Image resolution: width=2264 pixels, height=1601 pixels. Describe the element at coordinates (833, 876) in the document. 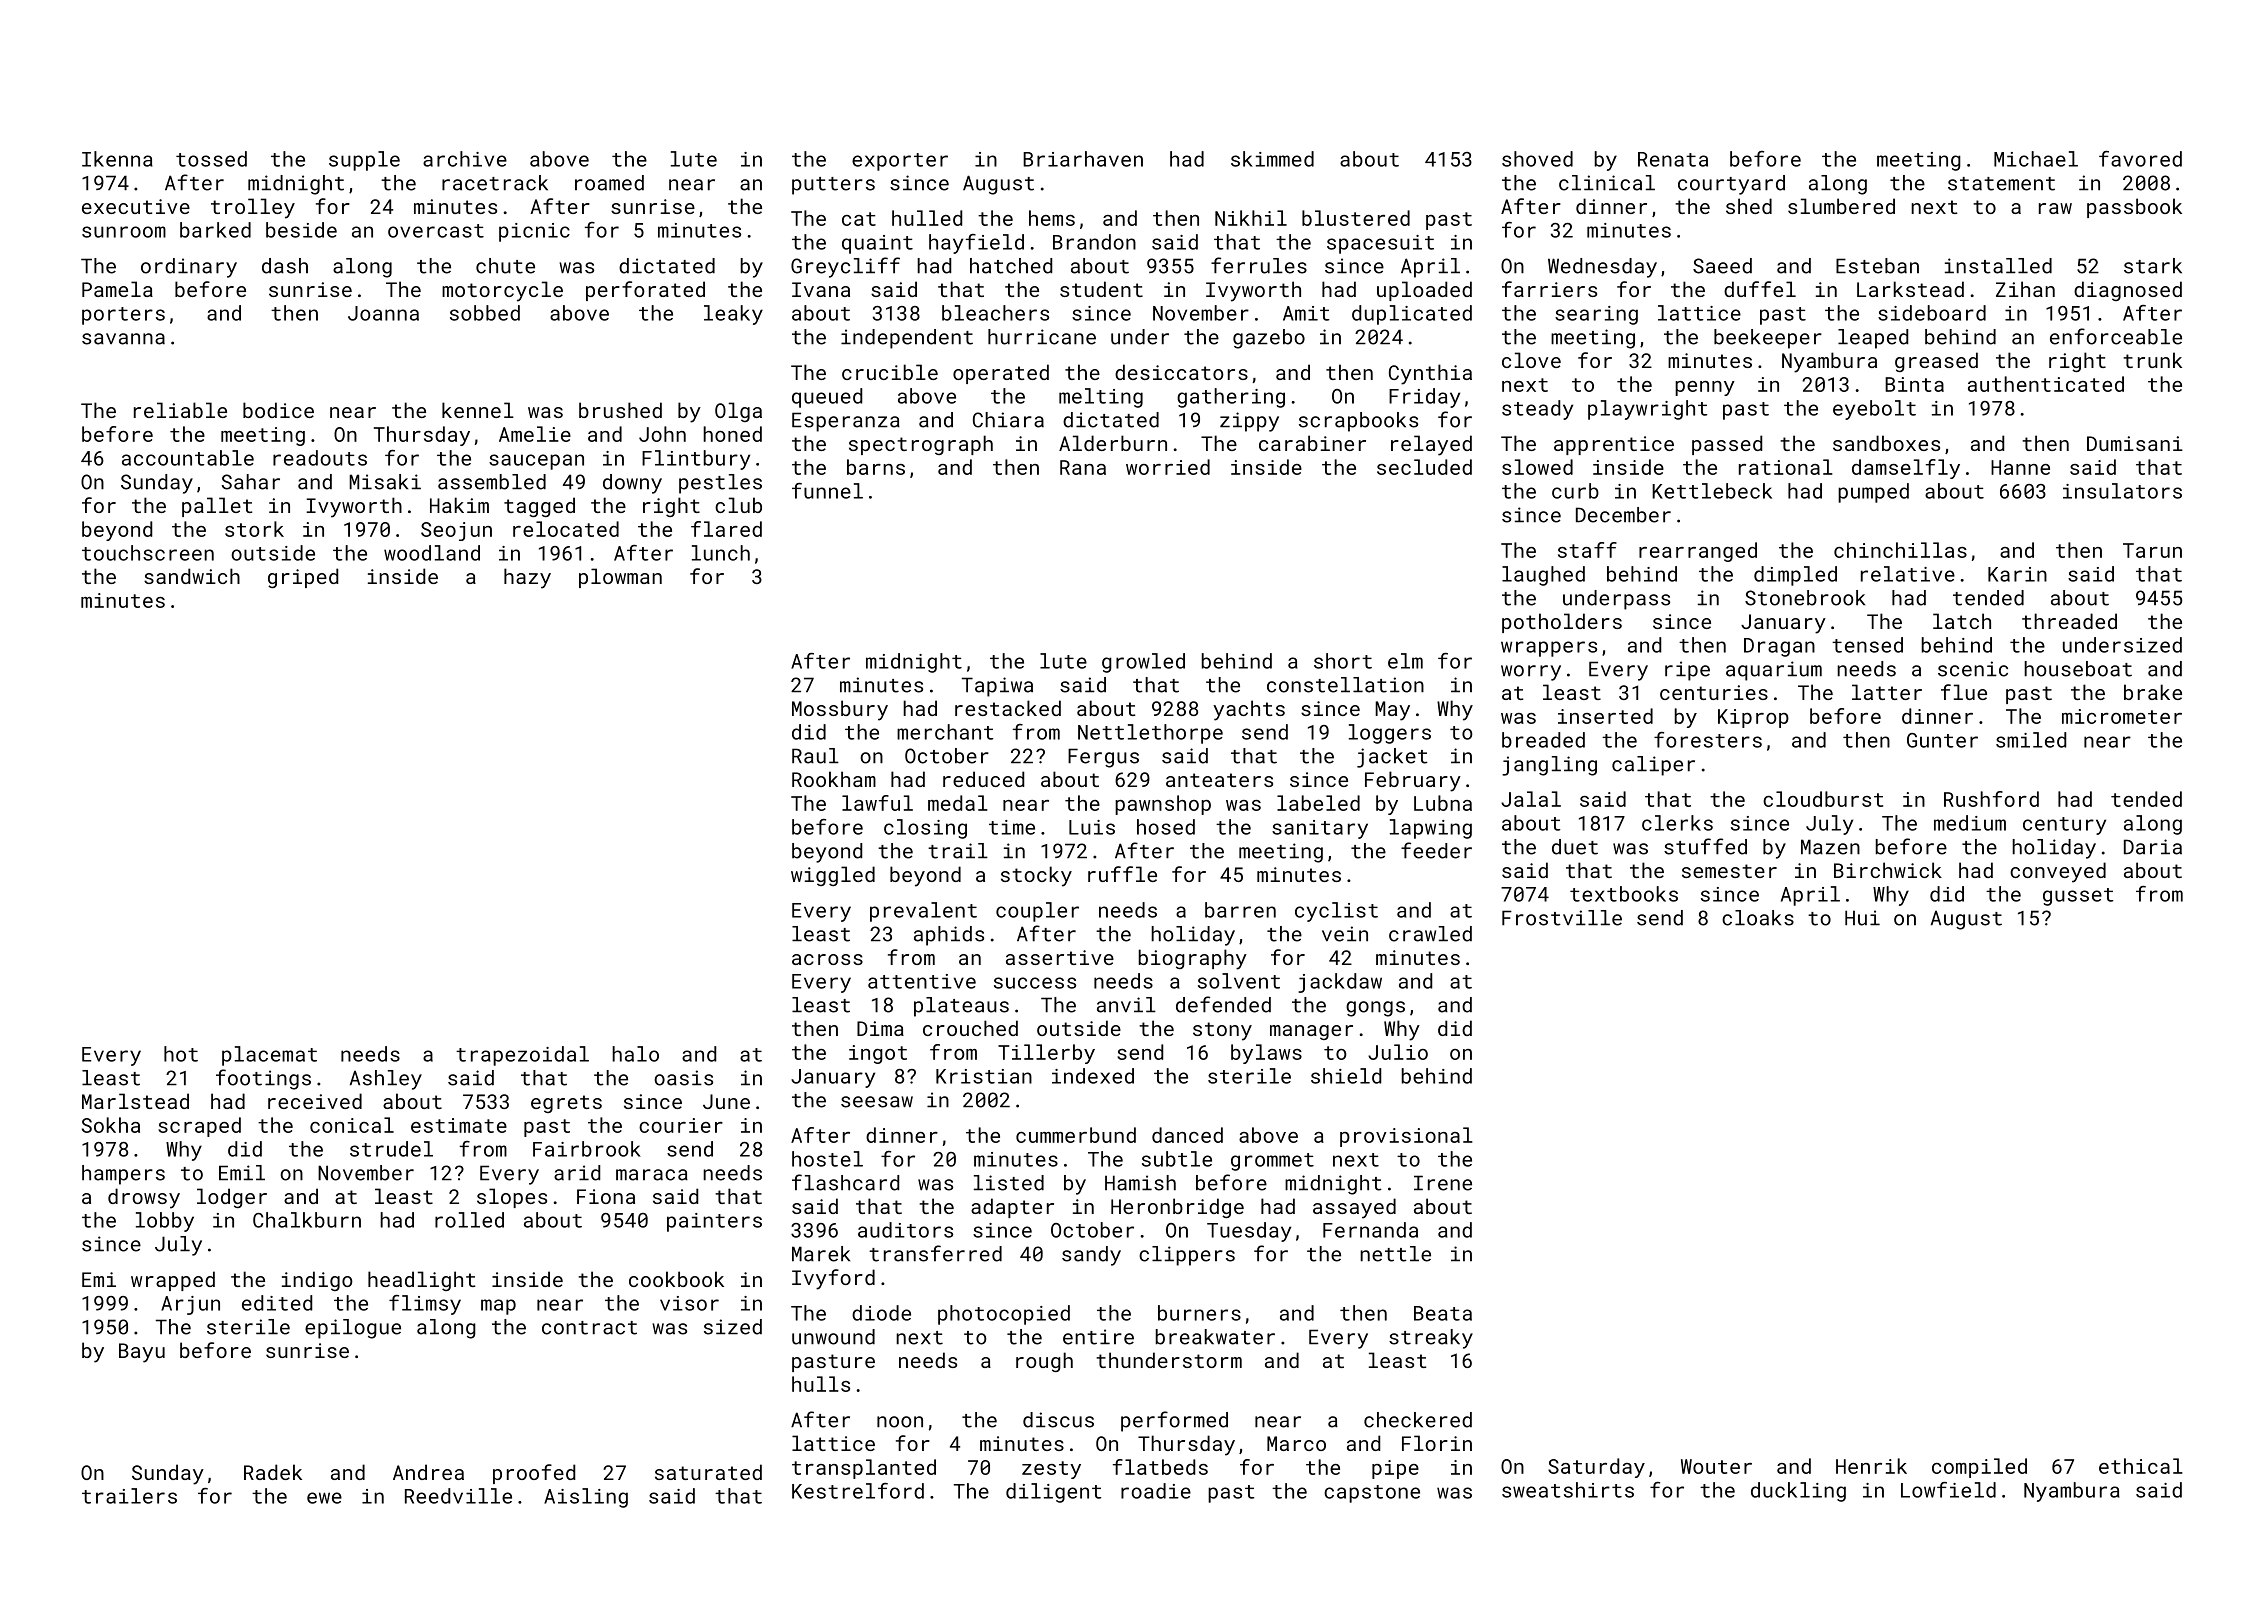

I see `wiggled` at that location.
